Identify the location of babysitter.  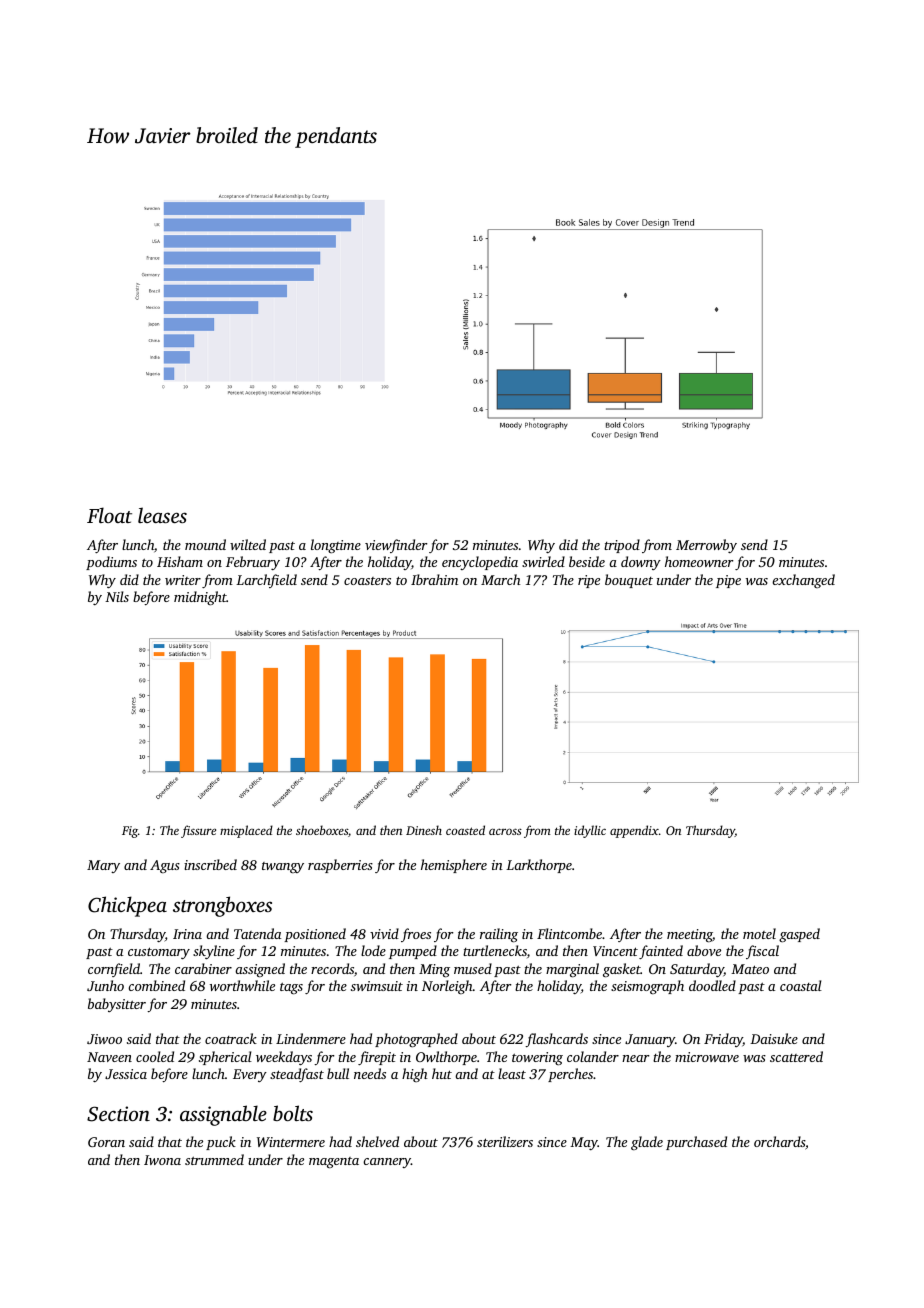
(117, 1005).
